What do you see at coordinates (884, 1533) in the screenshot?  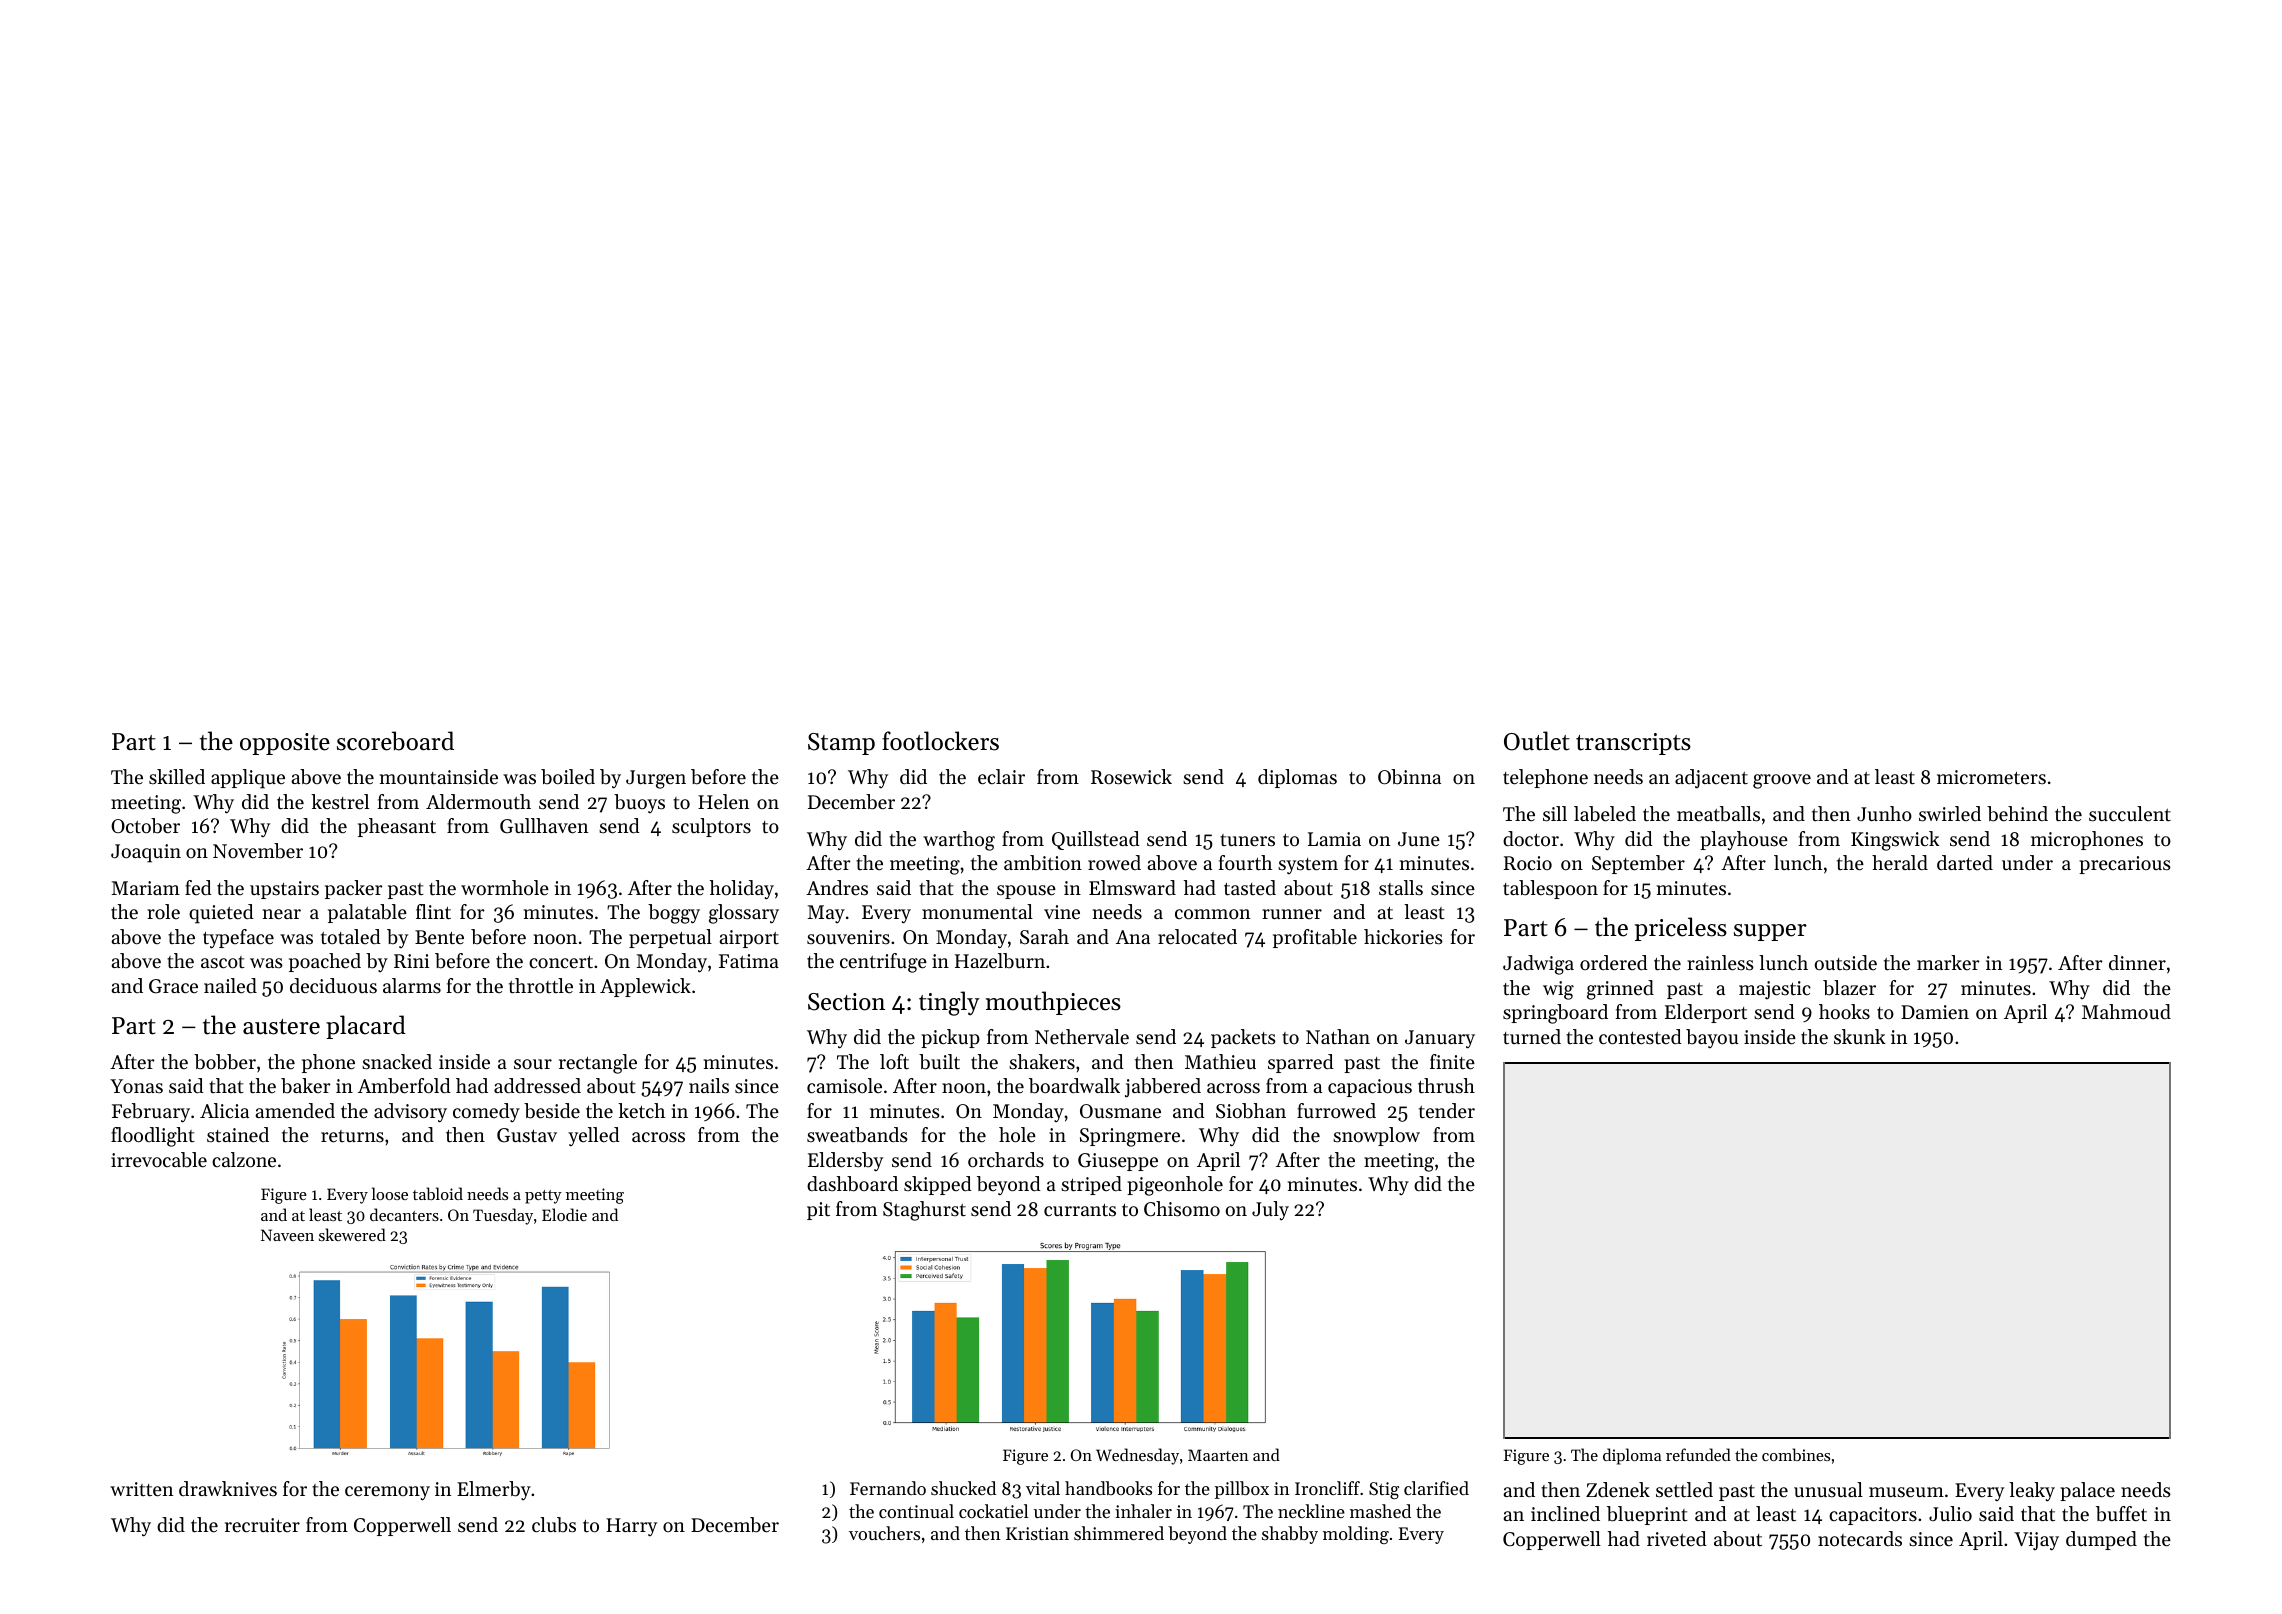 I see `vouchers` at bounding box center [884, 1533].
